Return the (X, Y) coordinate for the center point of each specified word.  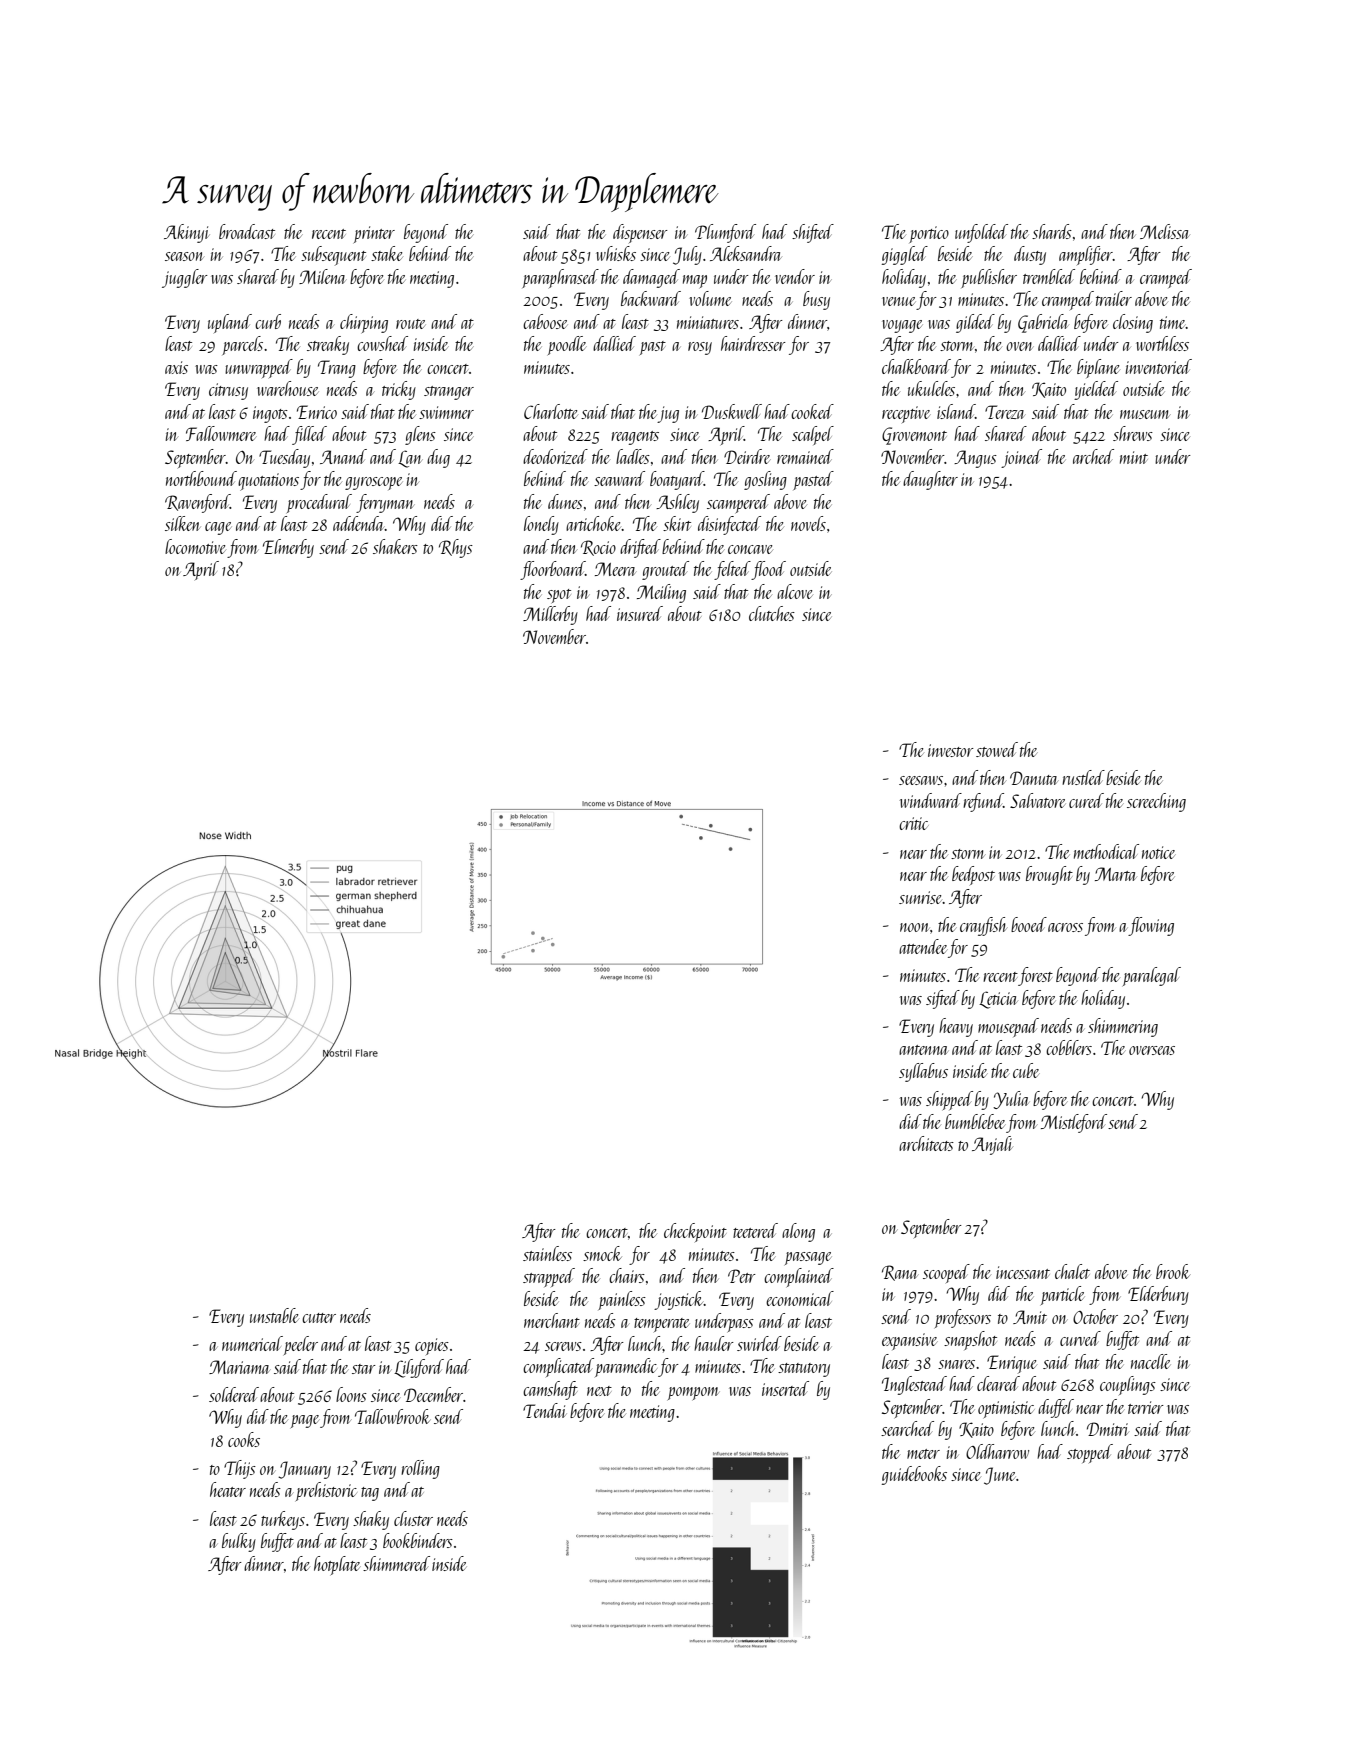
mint (1134, 457)
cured (1086, 800)
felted (732, 570)
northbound (201, 478)
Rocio (598, 548)
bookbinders (418, 1540)
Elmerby (288, 548)
